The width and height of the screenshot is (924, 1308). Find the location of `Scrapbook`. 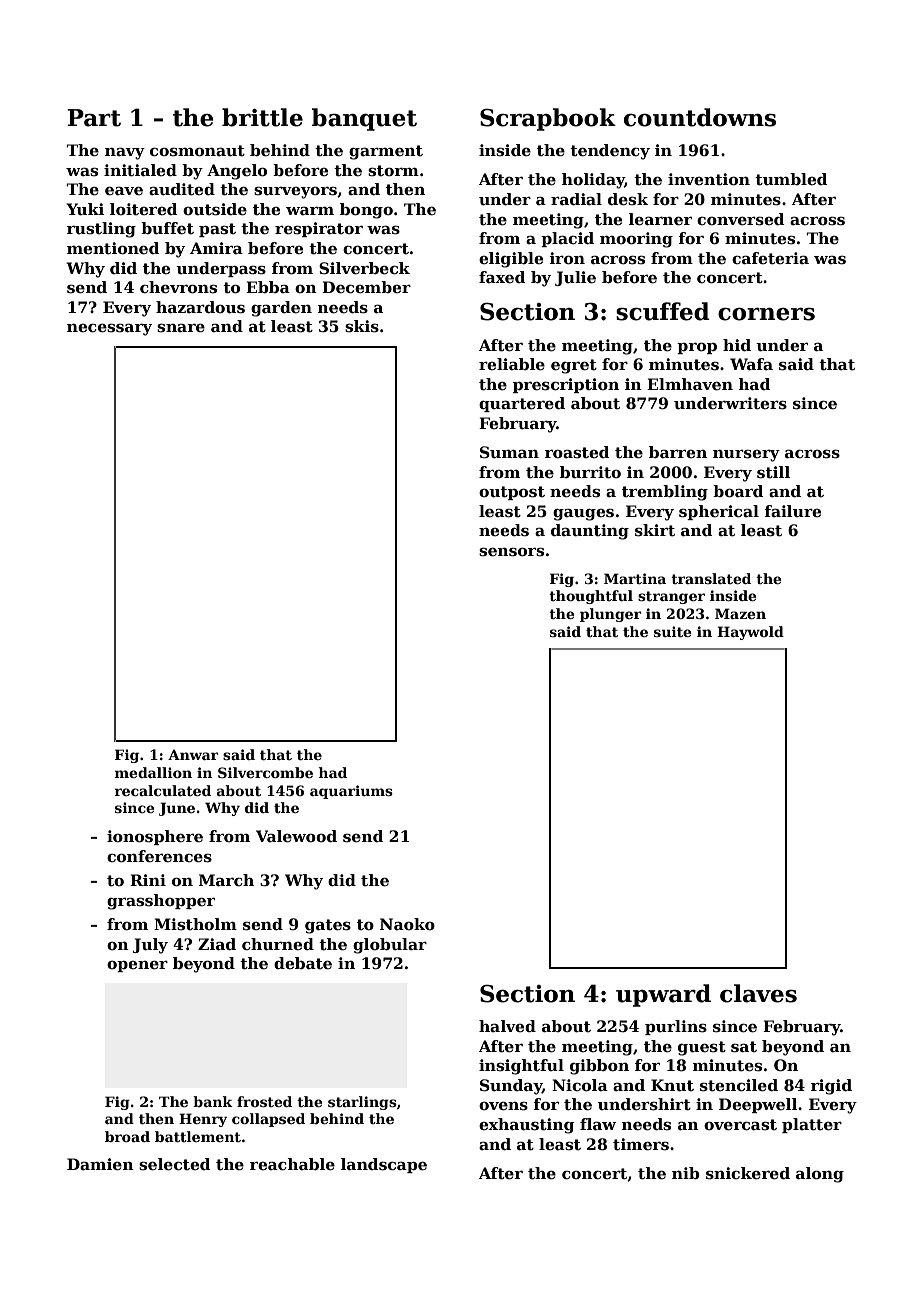

Scrapbook is located at coordinates (548, 119).
